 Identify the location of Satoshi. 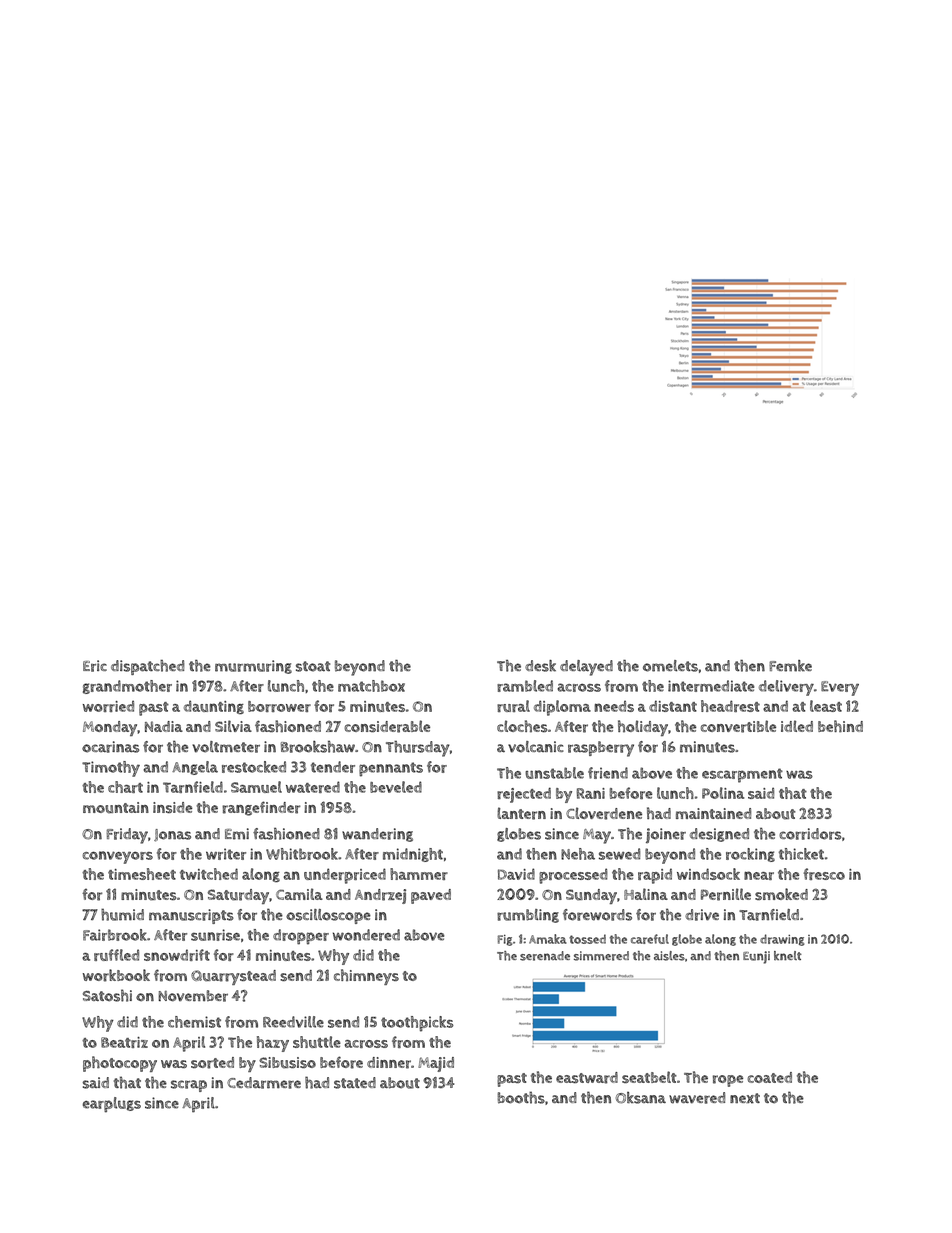
(107, 995).
